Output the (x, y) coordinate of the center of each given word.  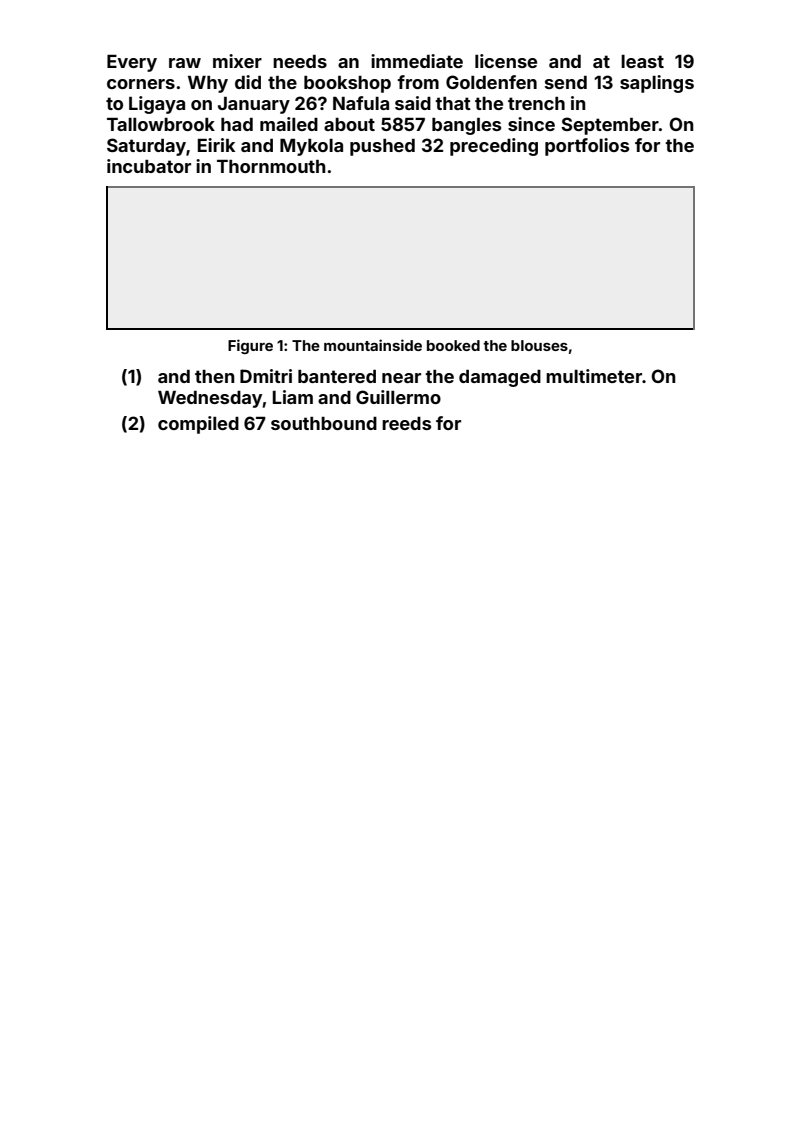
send (566, 82)
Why (208, 84)
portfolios (587, 147)
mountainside (373, 345)
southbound (324, 423)
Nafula (361, 103)
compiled (198, 425)
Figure (250, 346)
